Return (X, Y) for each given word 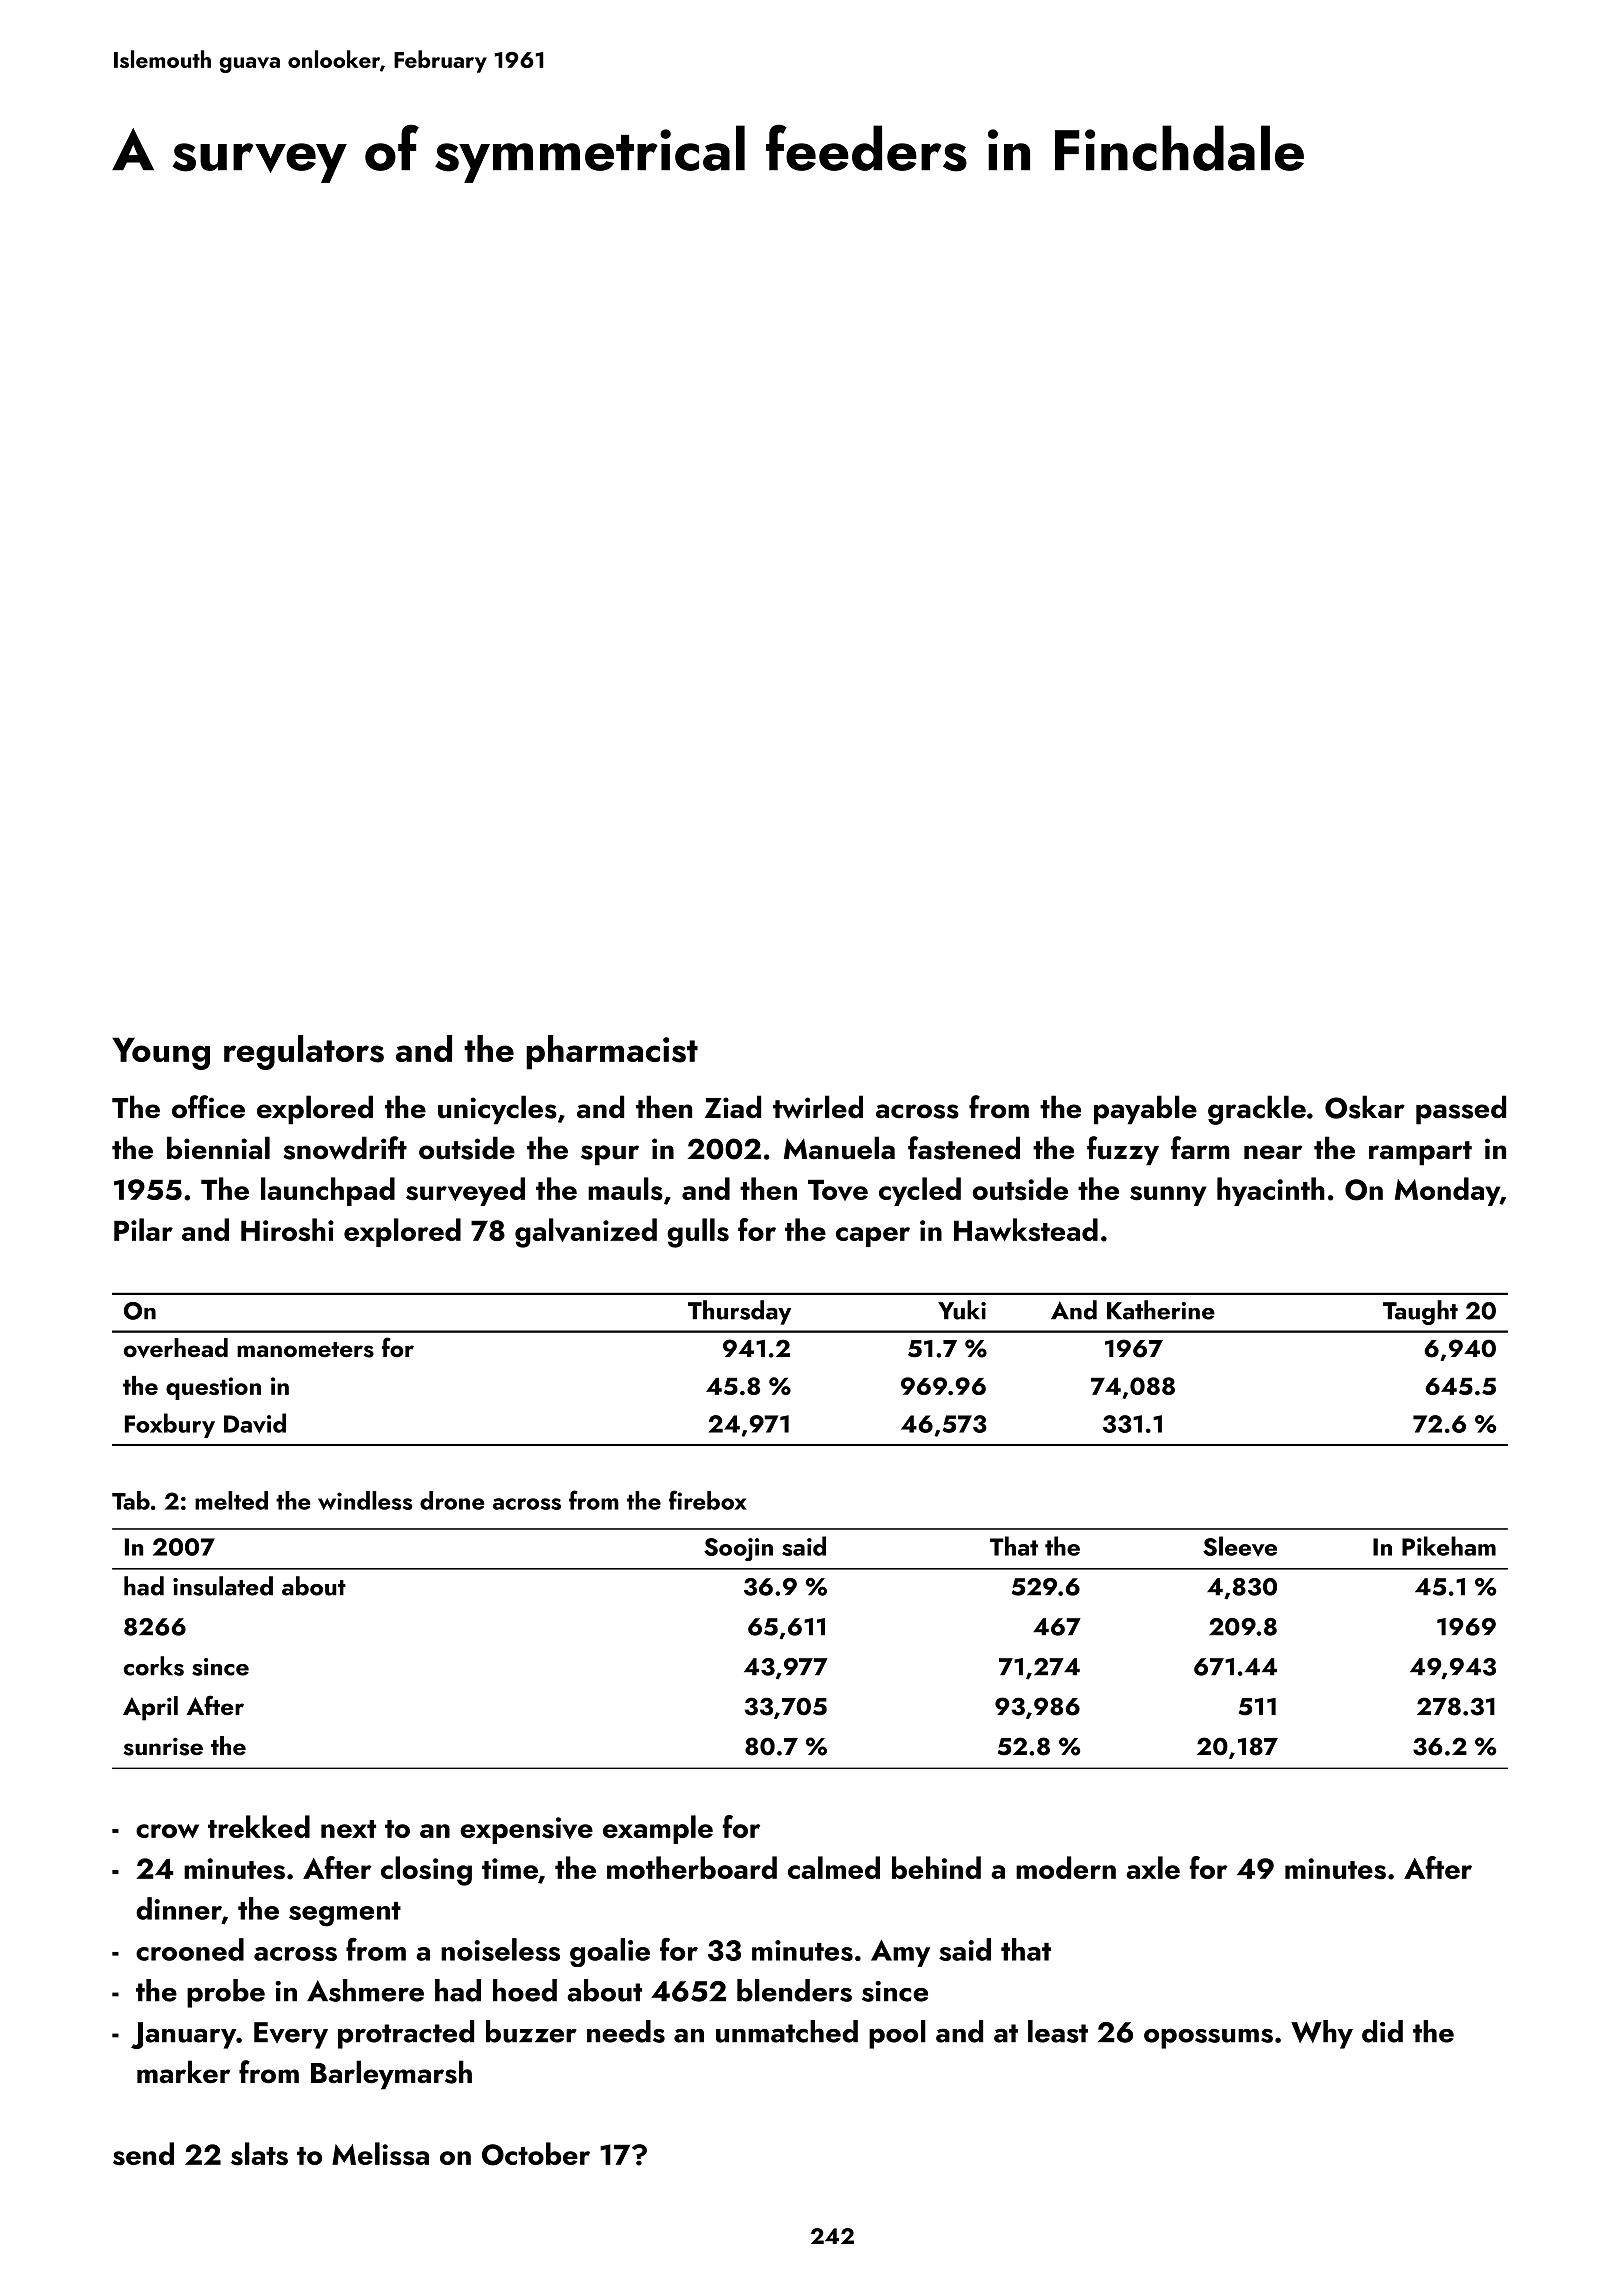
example (658, 1829)
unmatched (787, 2031)
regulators (304, 1052)
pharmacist (612, 1052)
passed (1461, 1110)
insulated (223, 1586)
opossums (1208, 2038)
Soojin (738, 1549)
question (213, 1388)
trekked (259, 1826)
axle (1153, 1867)
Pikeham (1449, 1546)
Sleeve (1240, 1546)
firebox (708, 1500)
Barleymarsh (391, 2075)
